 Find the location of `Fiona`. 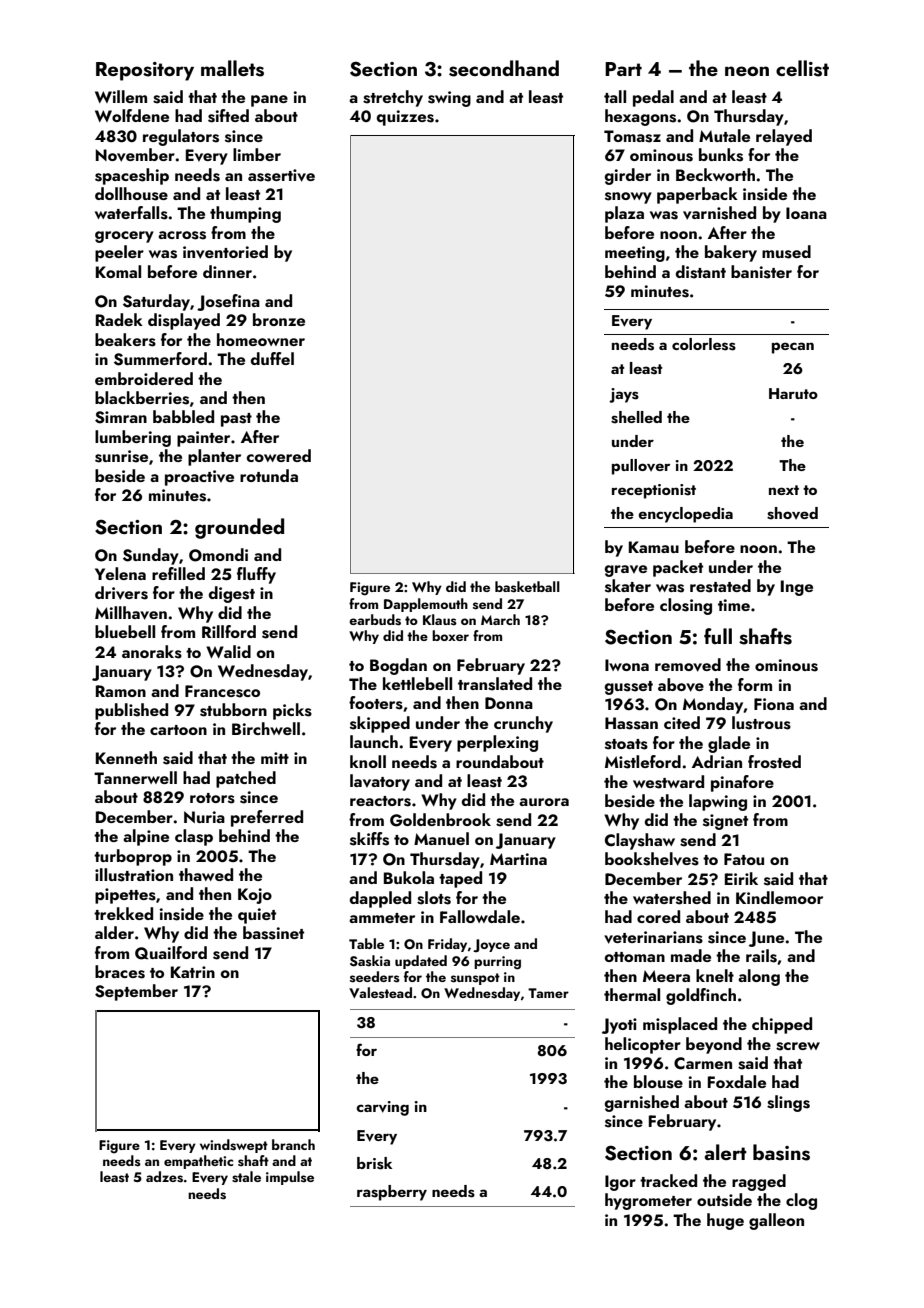

Fiona is located at coordinates (774, 704).
